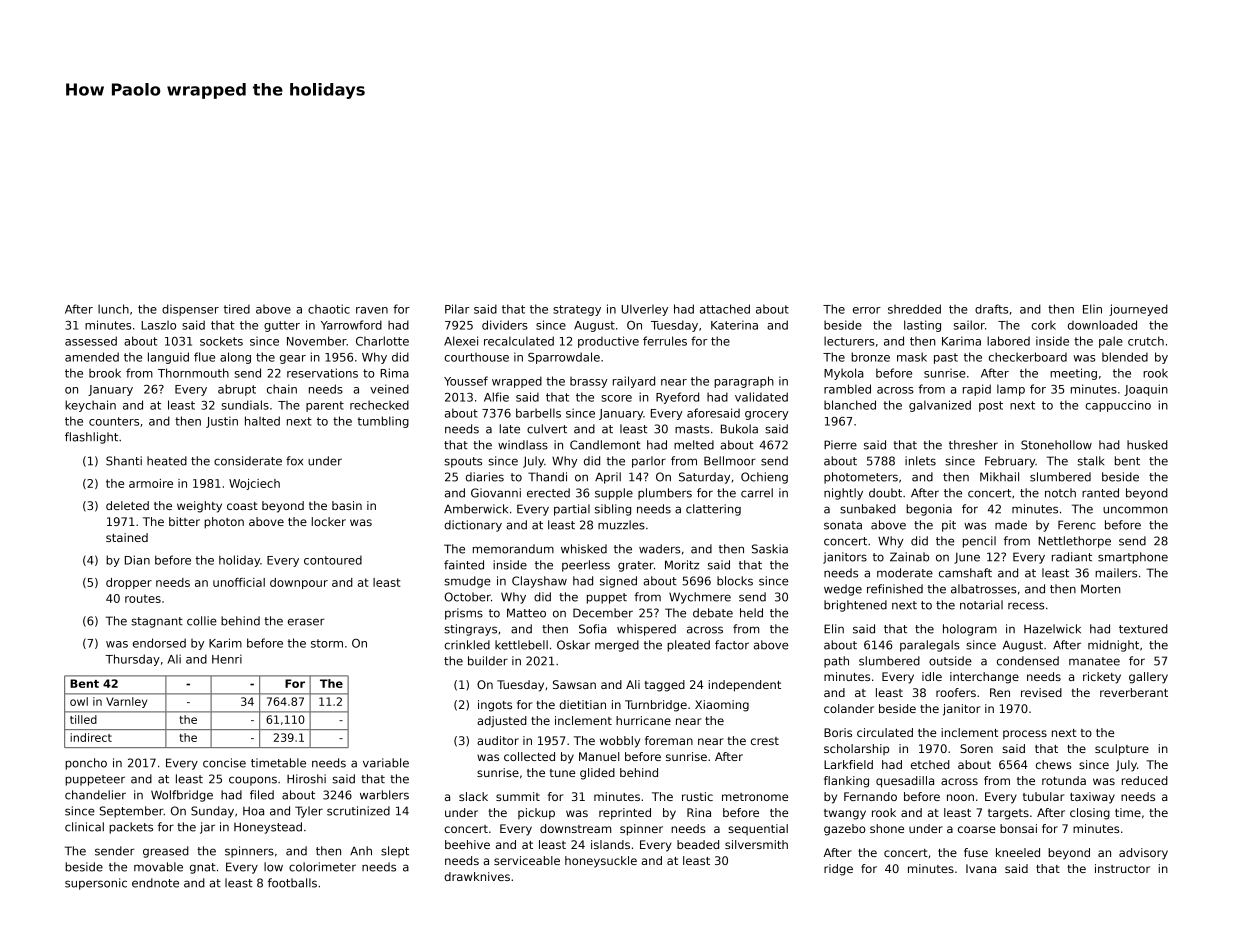 This page has width=1233, height=952. What do you see at coordinates (949, 526) in the page?
I see `pit` at bounding box center [949, 526].
